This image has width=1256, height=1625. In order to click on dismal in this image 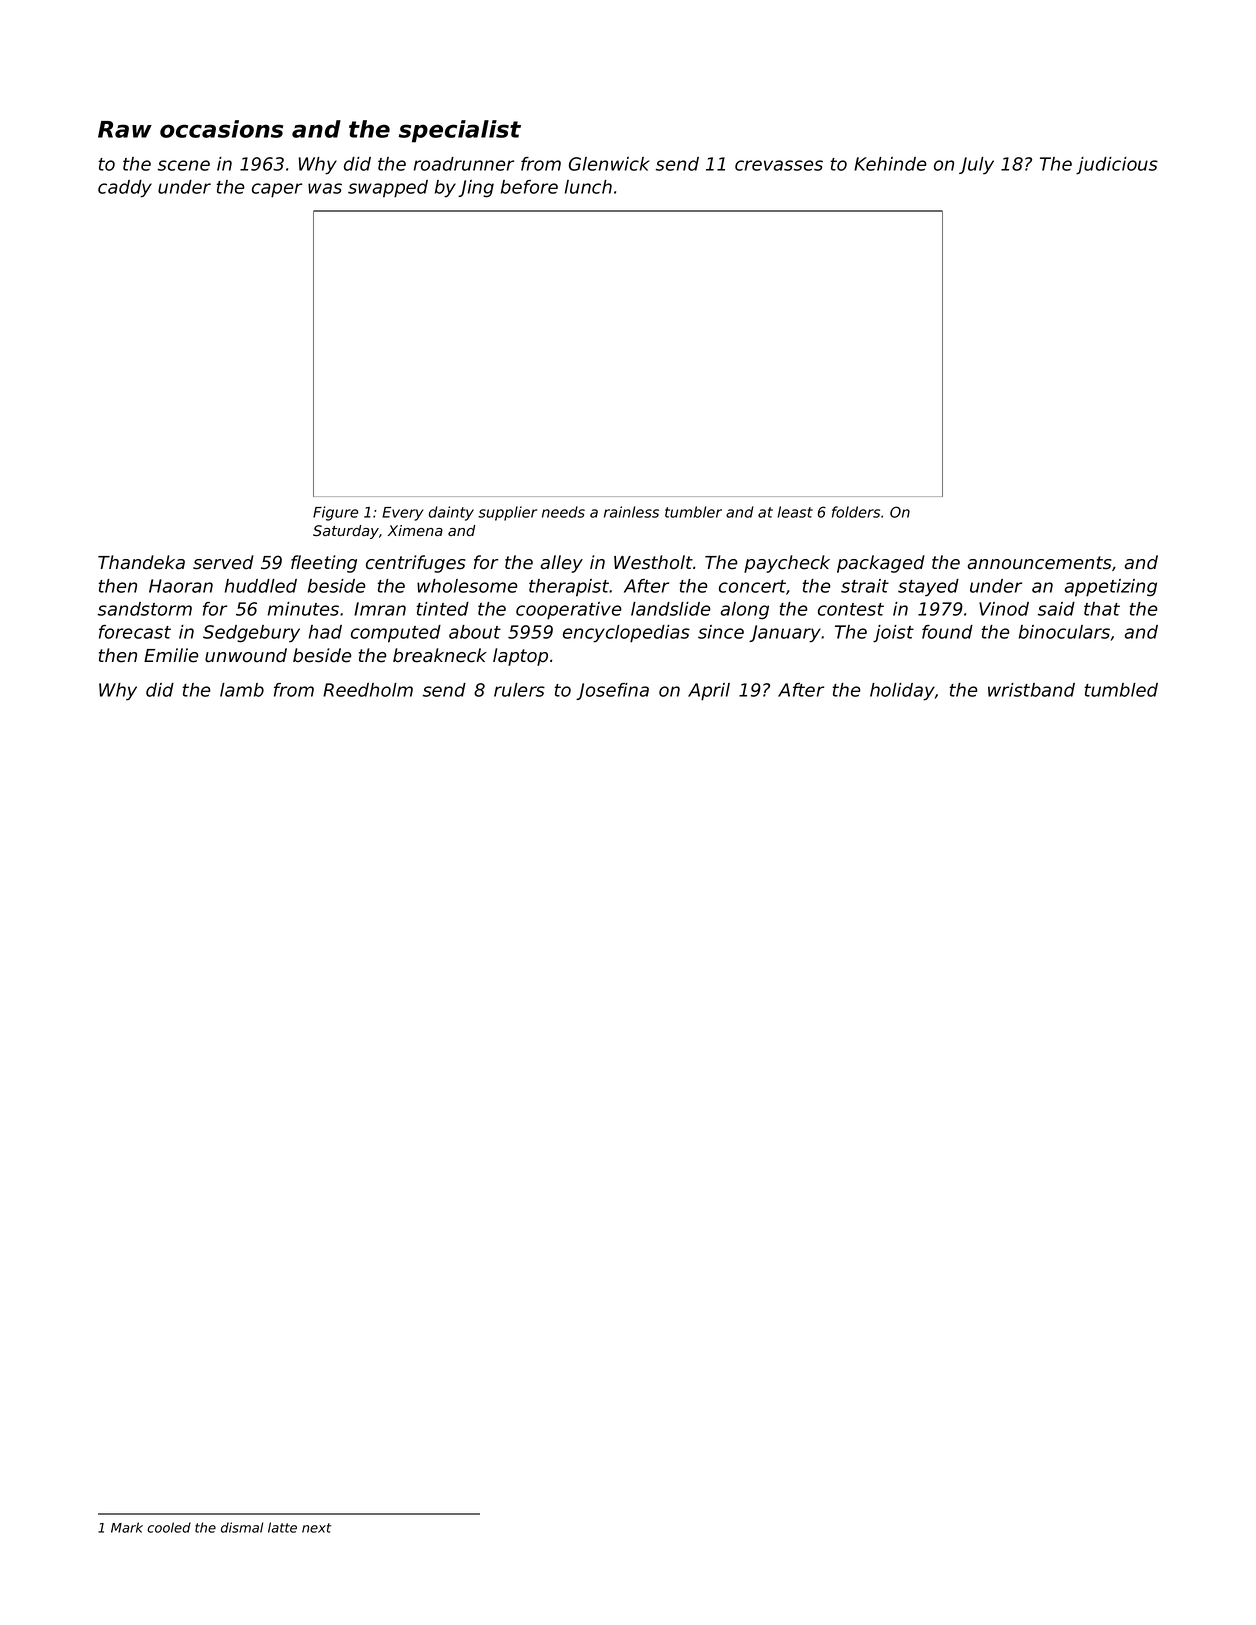, I will do `click(242, 1527)`.
